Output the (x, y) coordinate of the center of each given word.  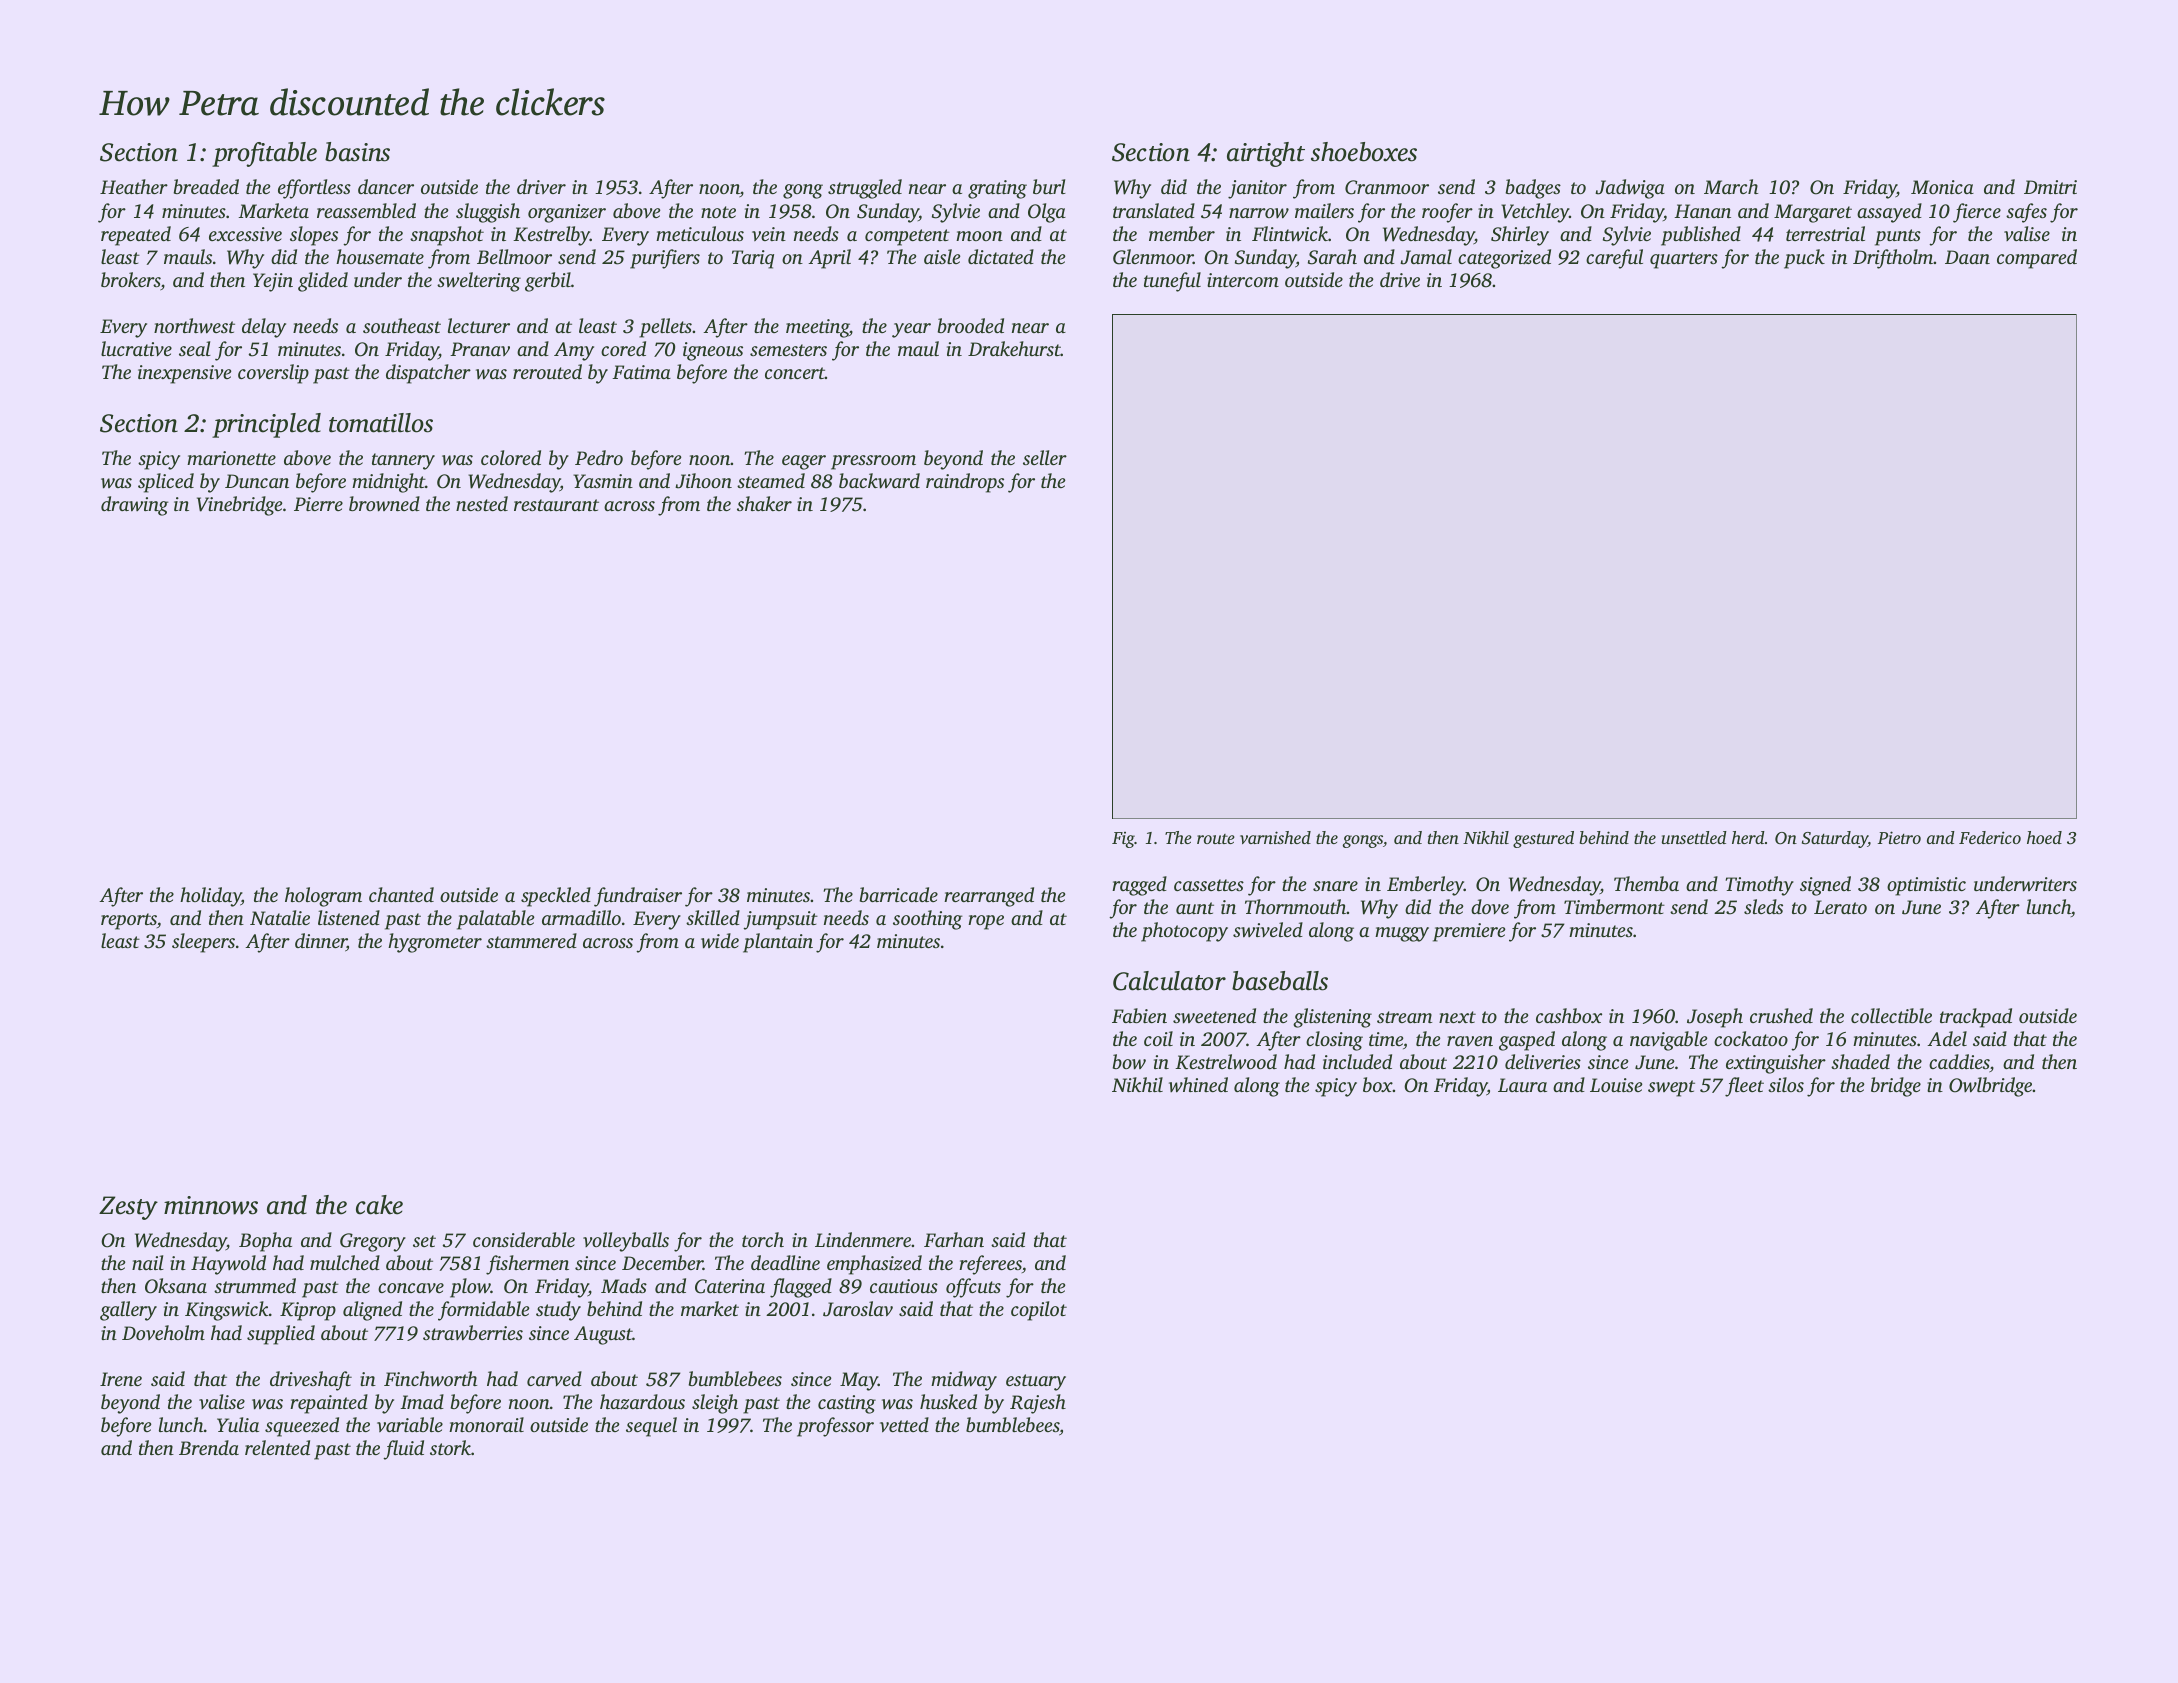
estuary (1036, 1382)
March (1731, 186)
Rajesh (1038, 1404)
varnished (1275, 837)
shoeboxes (1364, 152)
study (558, 1311)
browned (384, 504)
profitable (264, 154)
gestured (1543, 839)
